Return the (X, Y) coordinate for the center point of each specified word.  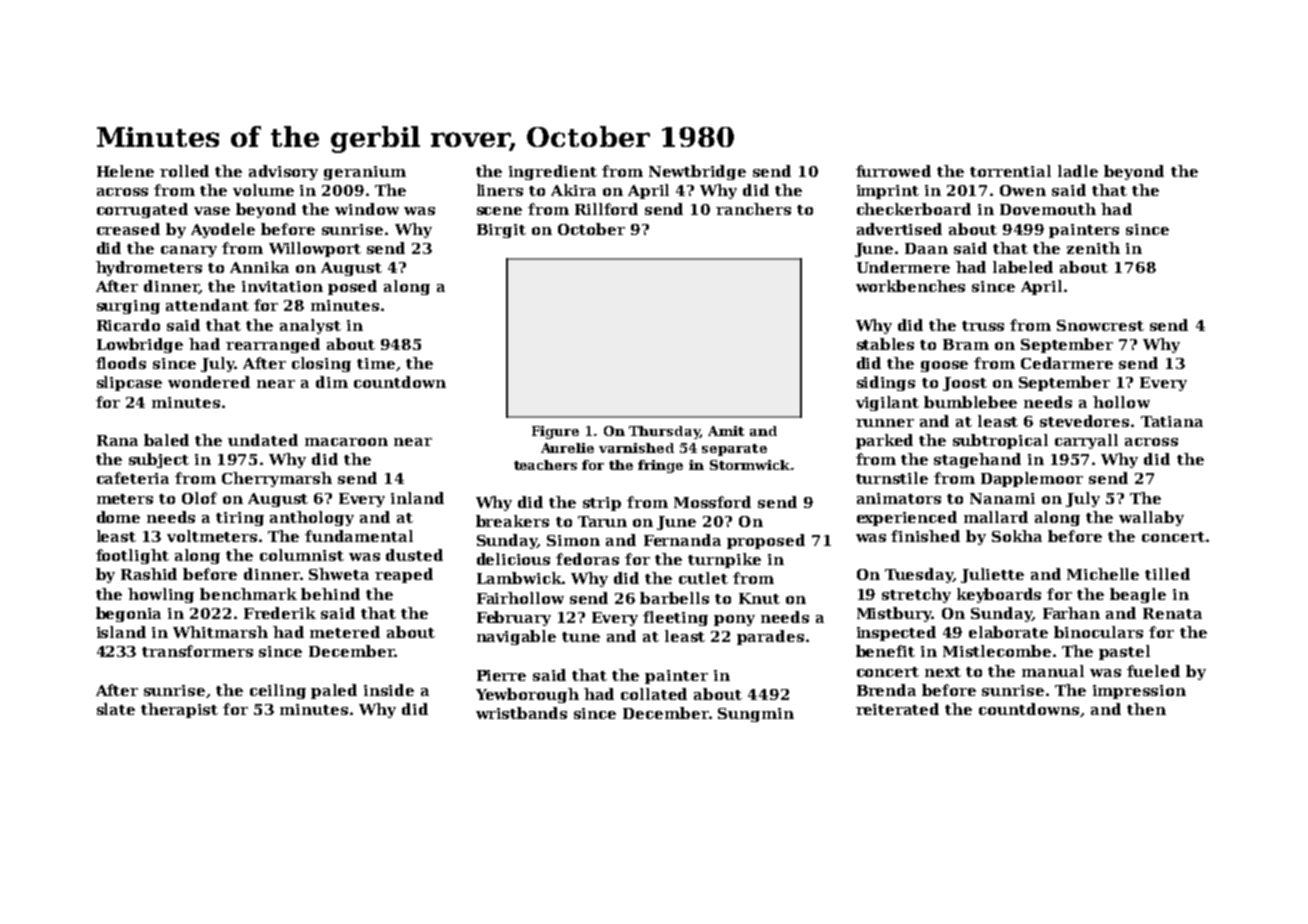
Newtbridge (697, 172)
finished (925, 536)
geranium (365, 173)
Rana (117, 440)
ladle (1078, 171)
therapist (179, 710)
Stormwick (750, 465)
